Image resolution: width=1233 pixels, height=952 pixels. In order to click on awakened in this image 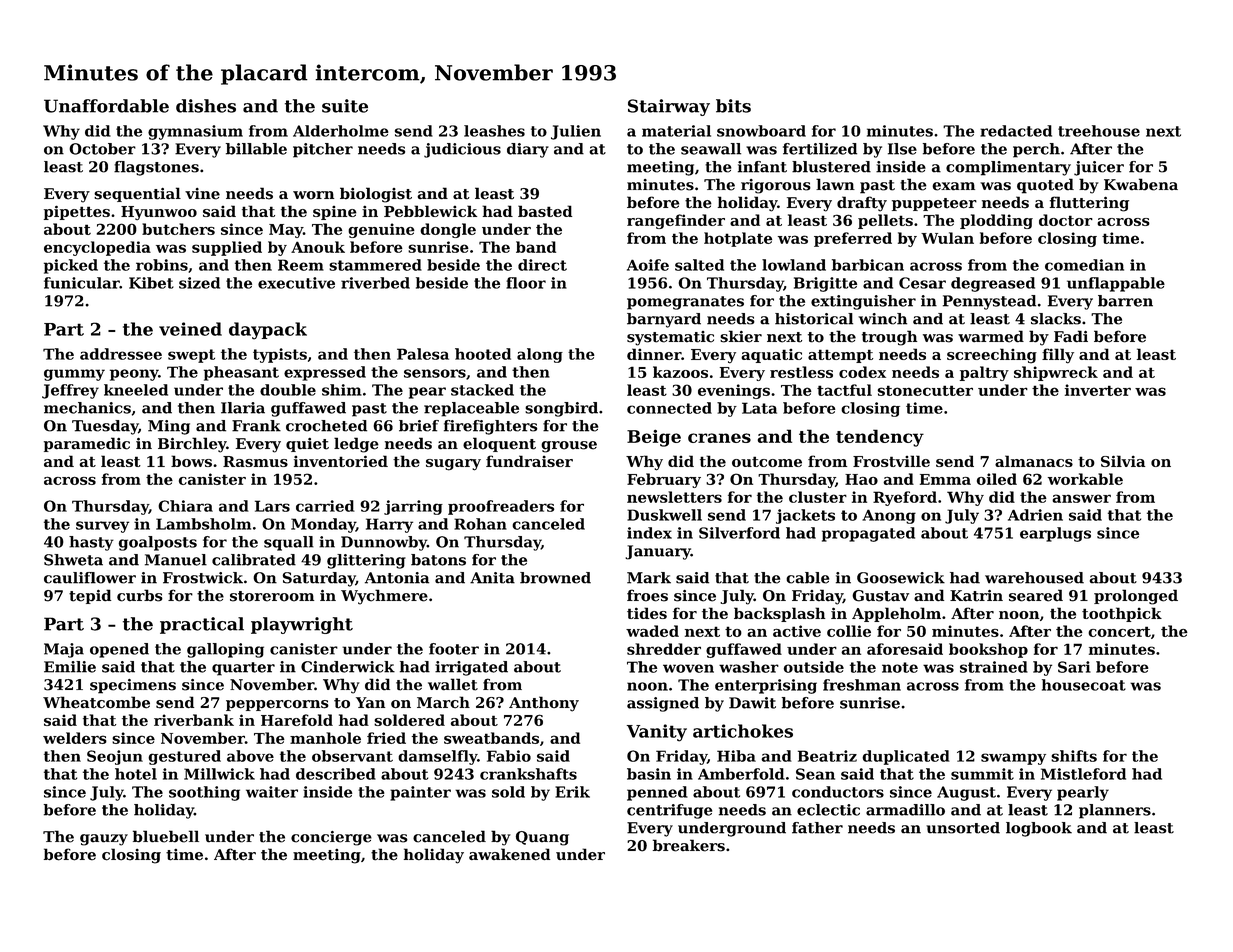, I will do `click(509, 854)`.
